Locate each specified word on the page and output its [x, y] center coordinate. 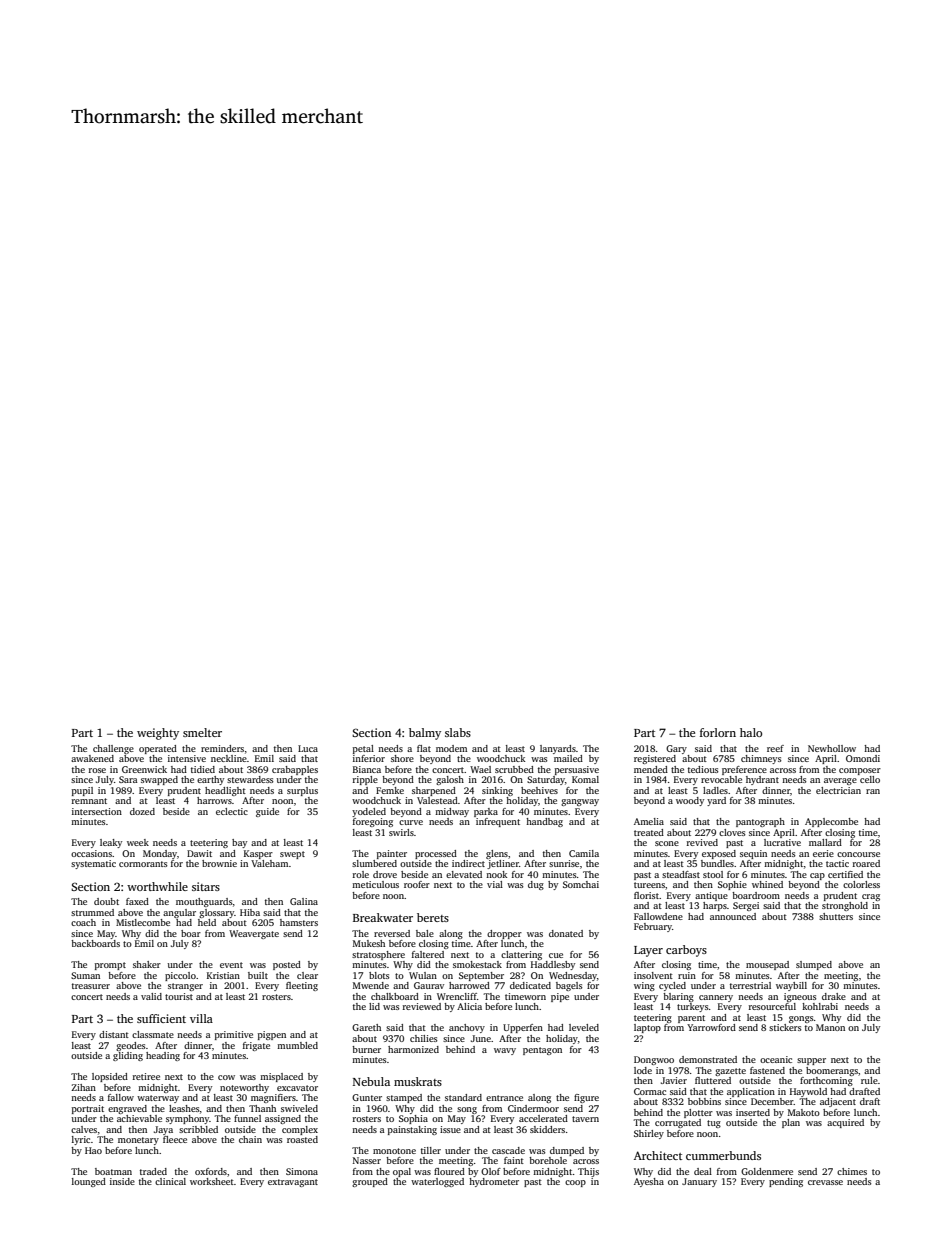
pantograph [760, 822]
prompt [110, 966]
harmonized [413, 1049]
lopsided [110, 1077]
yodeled [369, 812]
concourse [858, 854]
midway [452, 812]
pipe [560, 997]
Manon [830, 1027]
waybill [791, 986]
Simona [302, 1171]
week [138, 842]
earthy [210, 780]
